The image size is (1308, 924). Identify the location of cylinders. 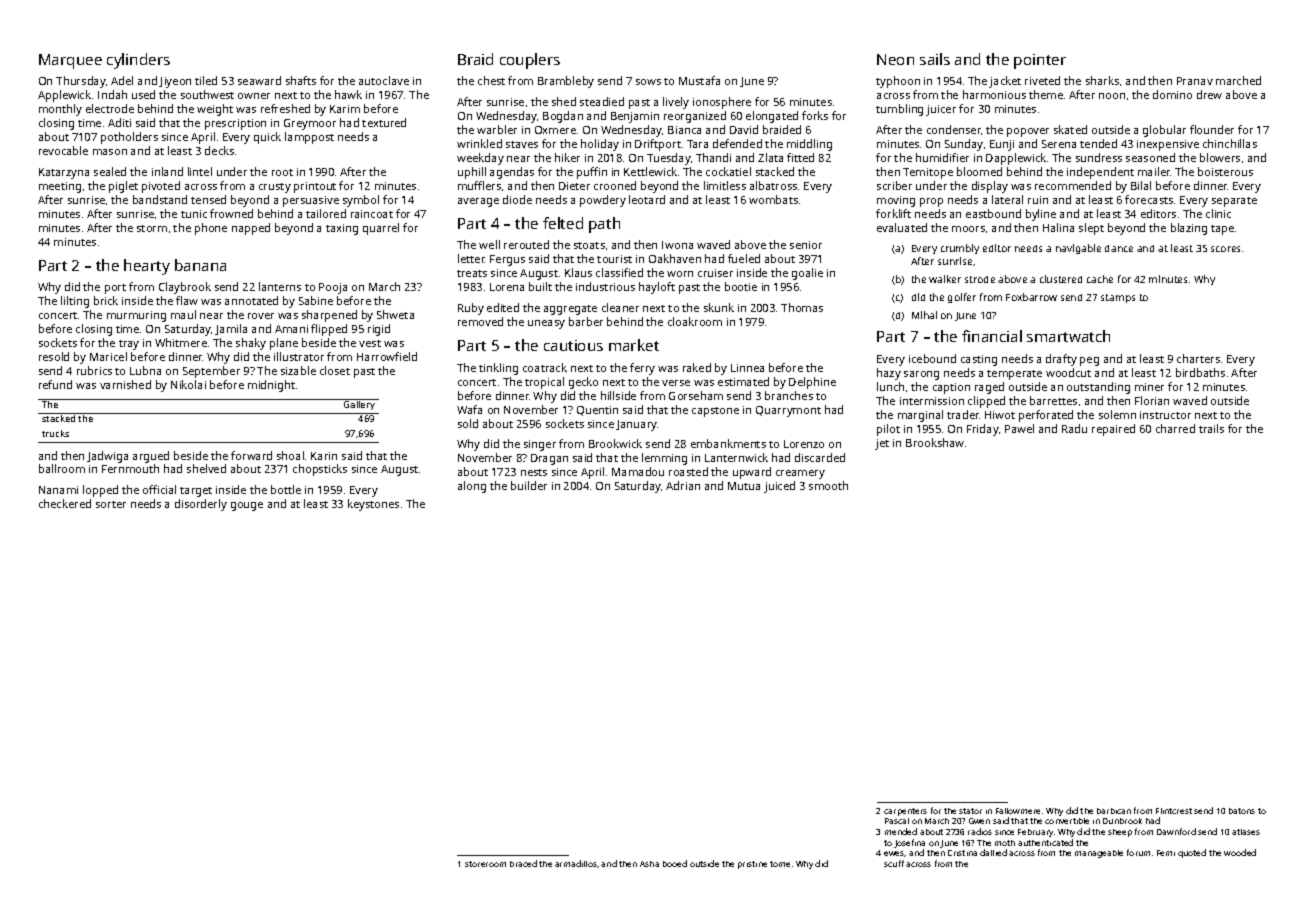
(138, 61).
